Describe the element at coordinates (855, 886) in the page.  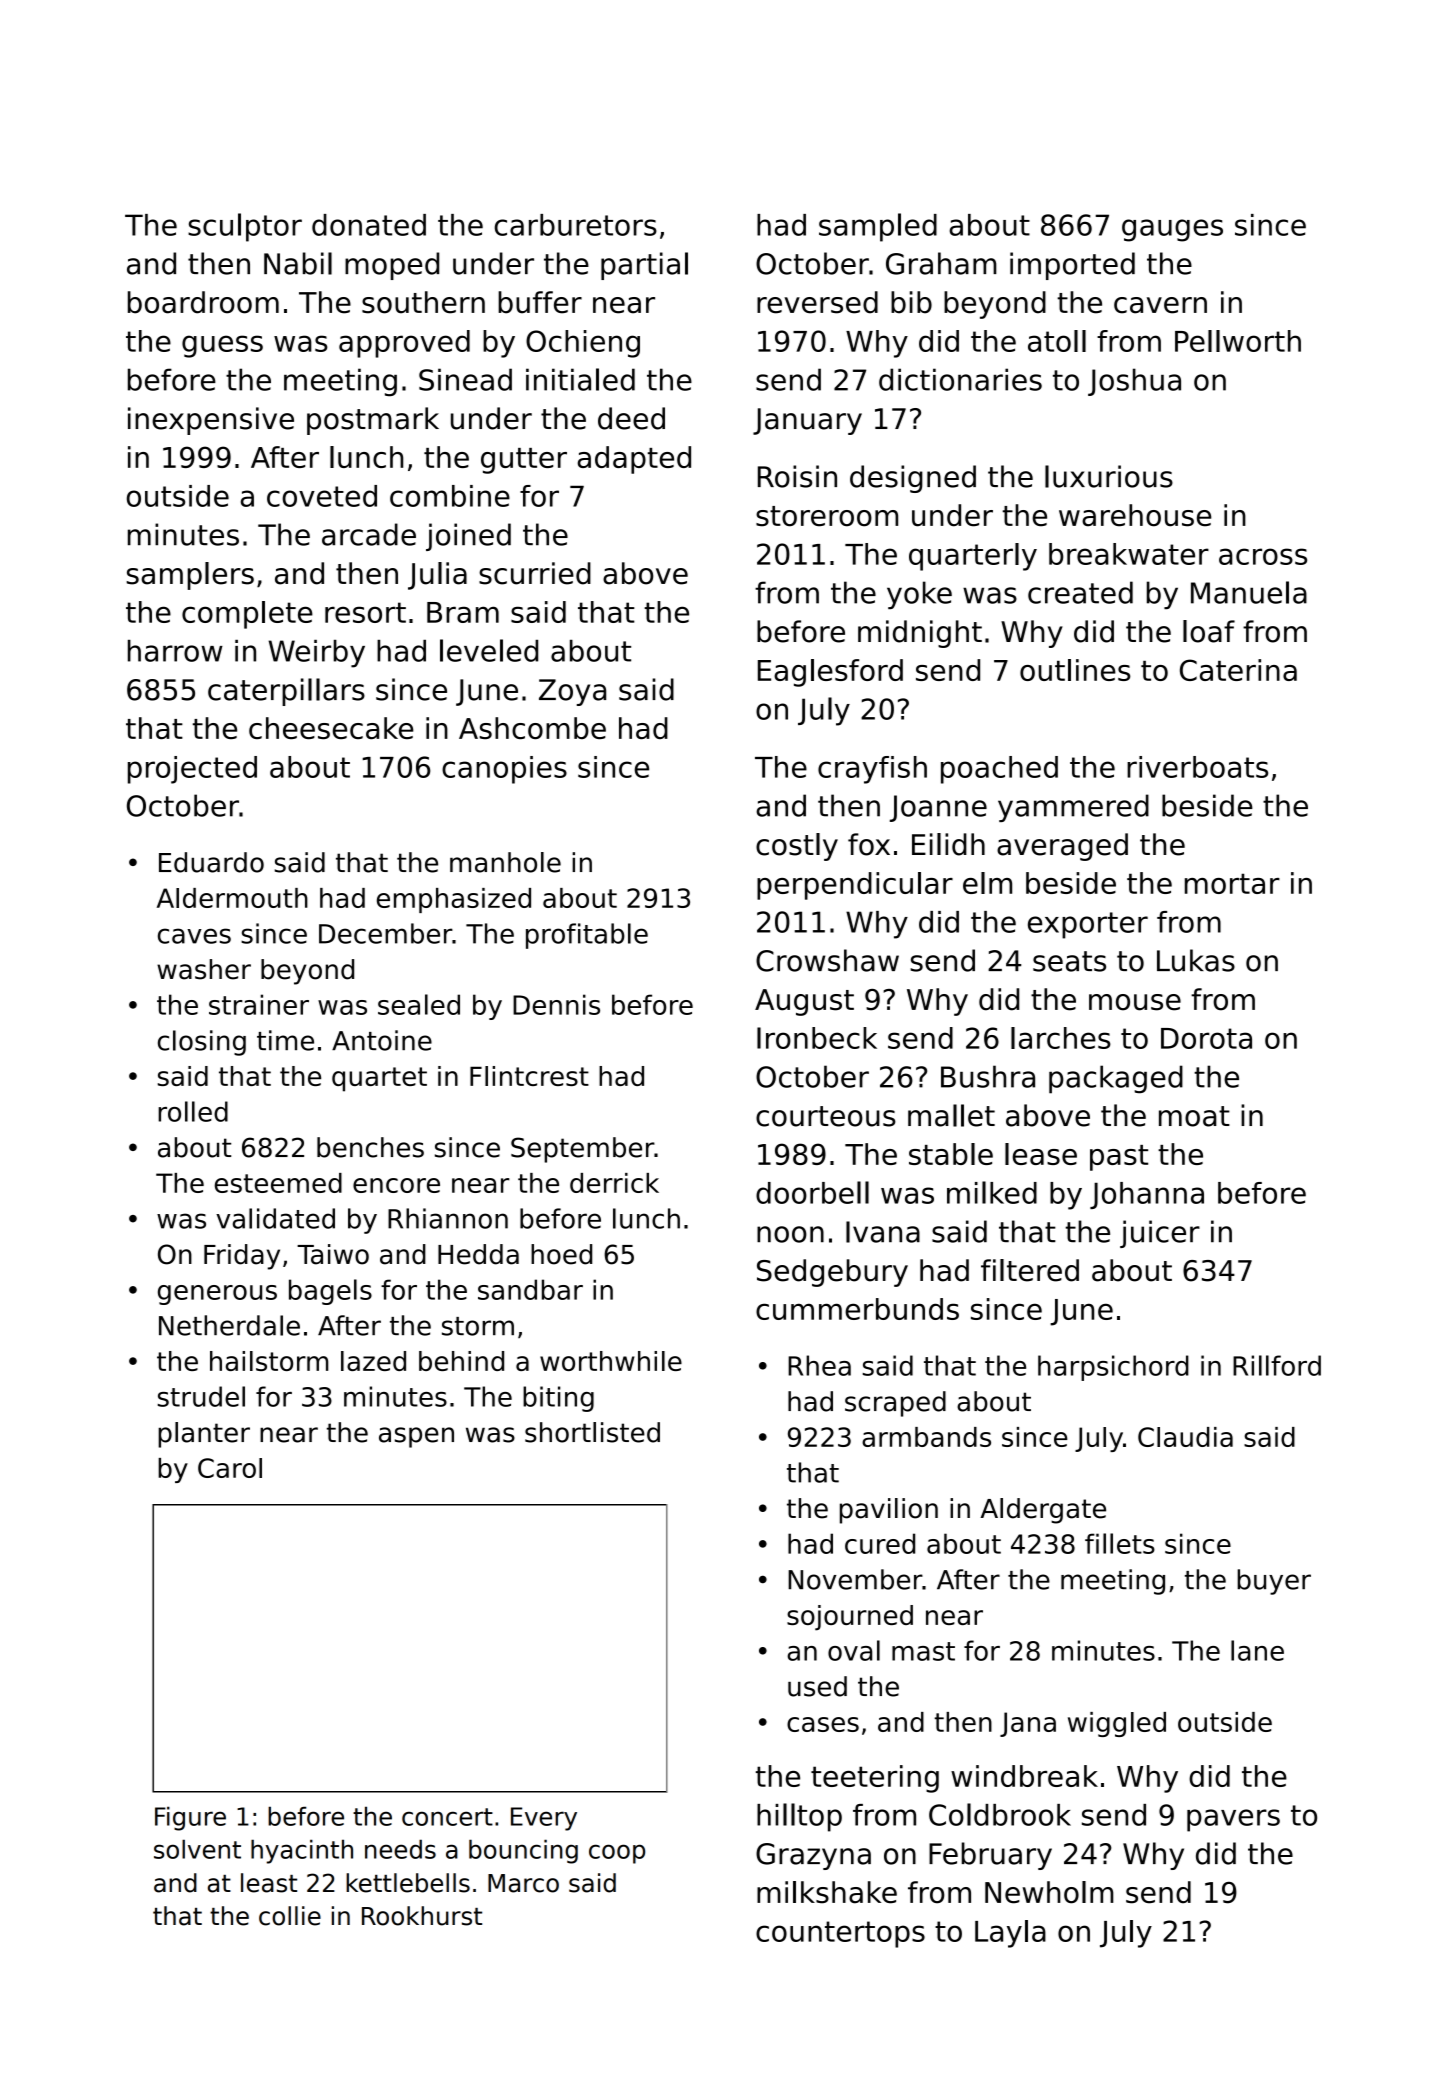
I see `perpendicular` at that location.
